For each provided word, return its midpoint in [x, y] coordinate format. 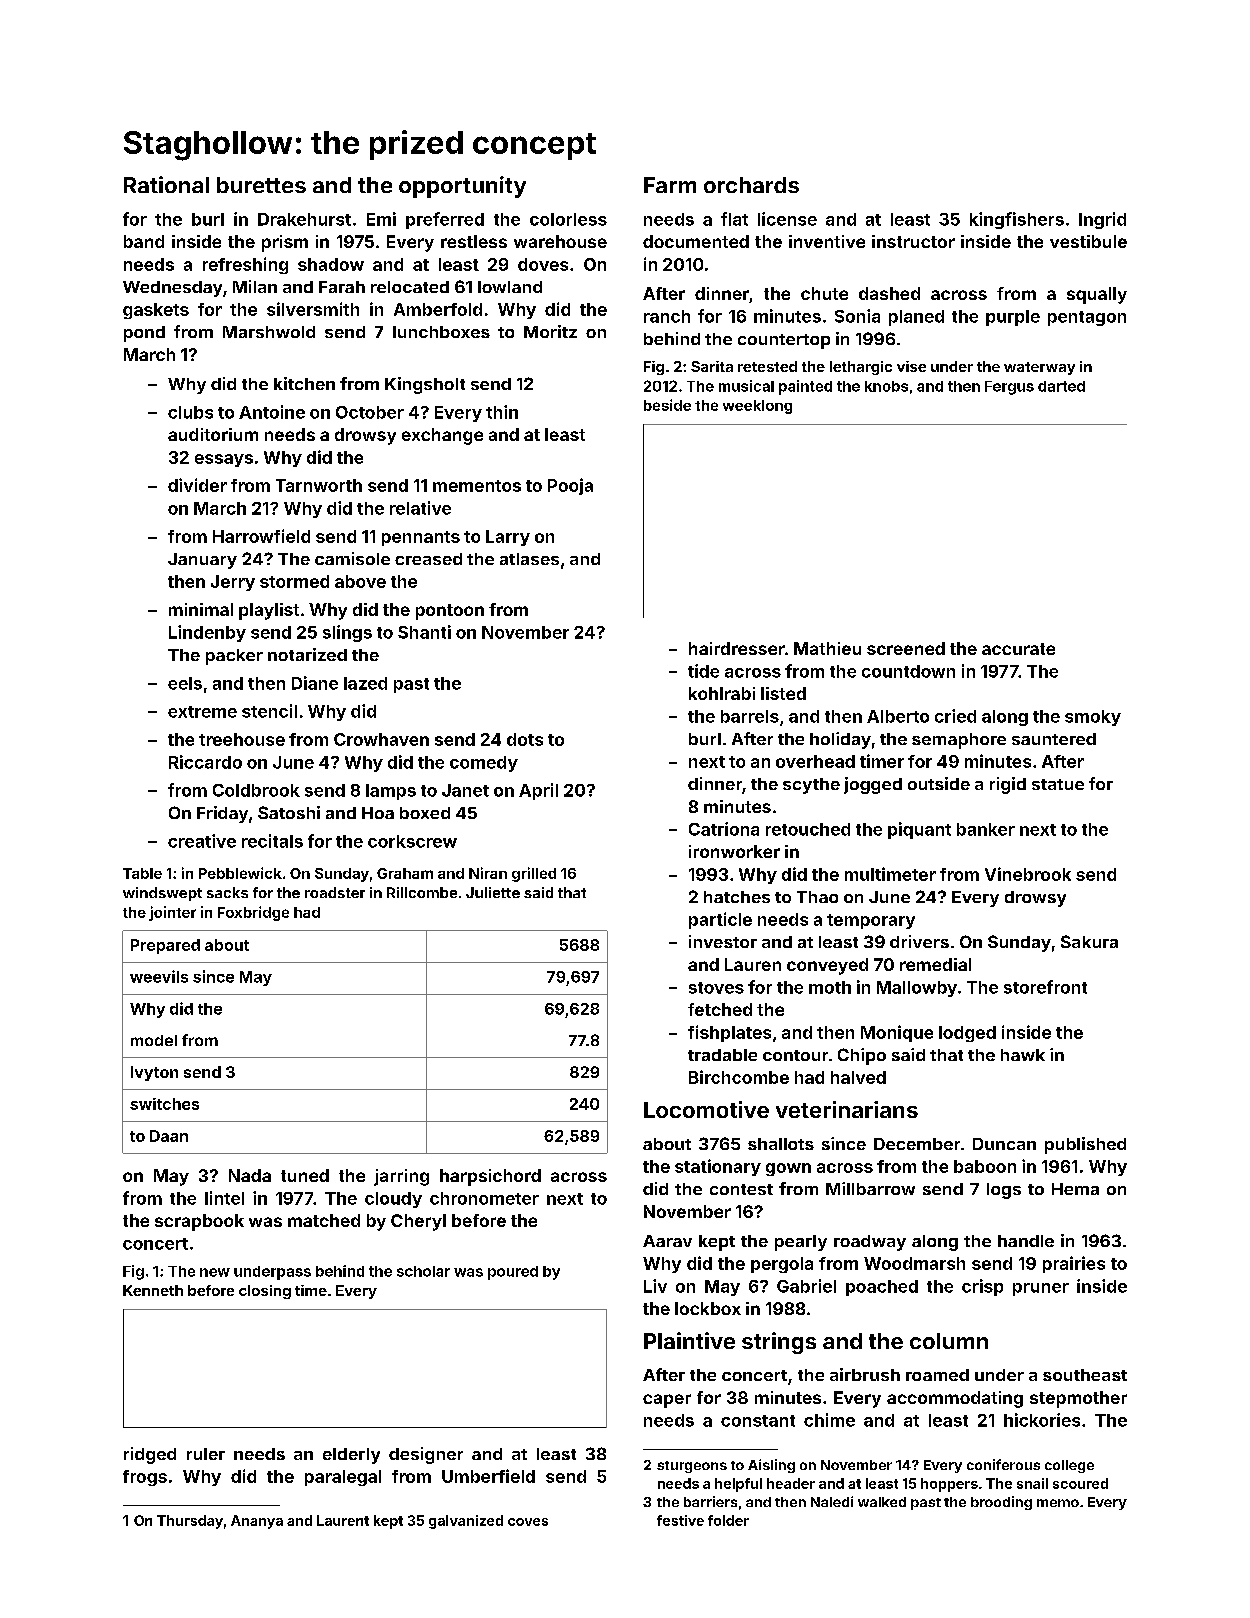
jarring [401, 1177]
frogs [145, 1478]
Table [142, 873]
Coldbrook [256, 790]
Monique [897, 1033]
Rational [166, 184]
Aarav [667, 1241]
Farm [670, 185]
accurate [1018, 649]
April [538, 791]
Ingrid [1102, 220]
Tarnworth [319, 485]
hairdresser [737, 648]
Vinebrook [1028, 874]
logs [1004, 1191]
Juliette [493, 892]
